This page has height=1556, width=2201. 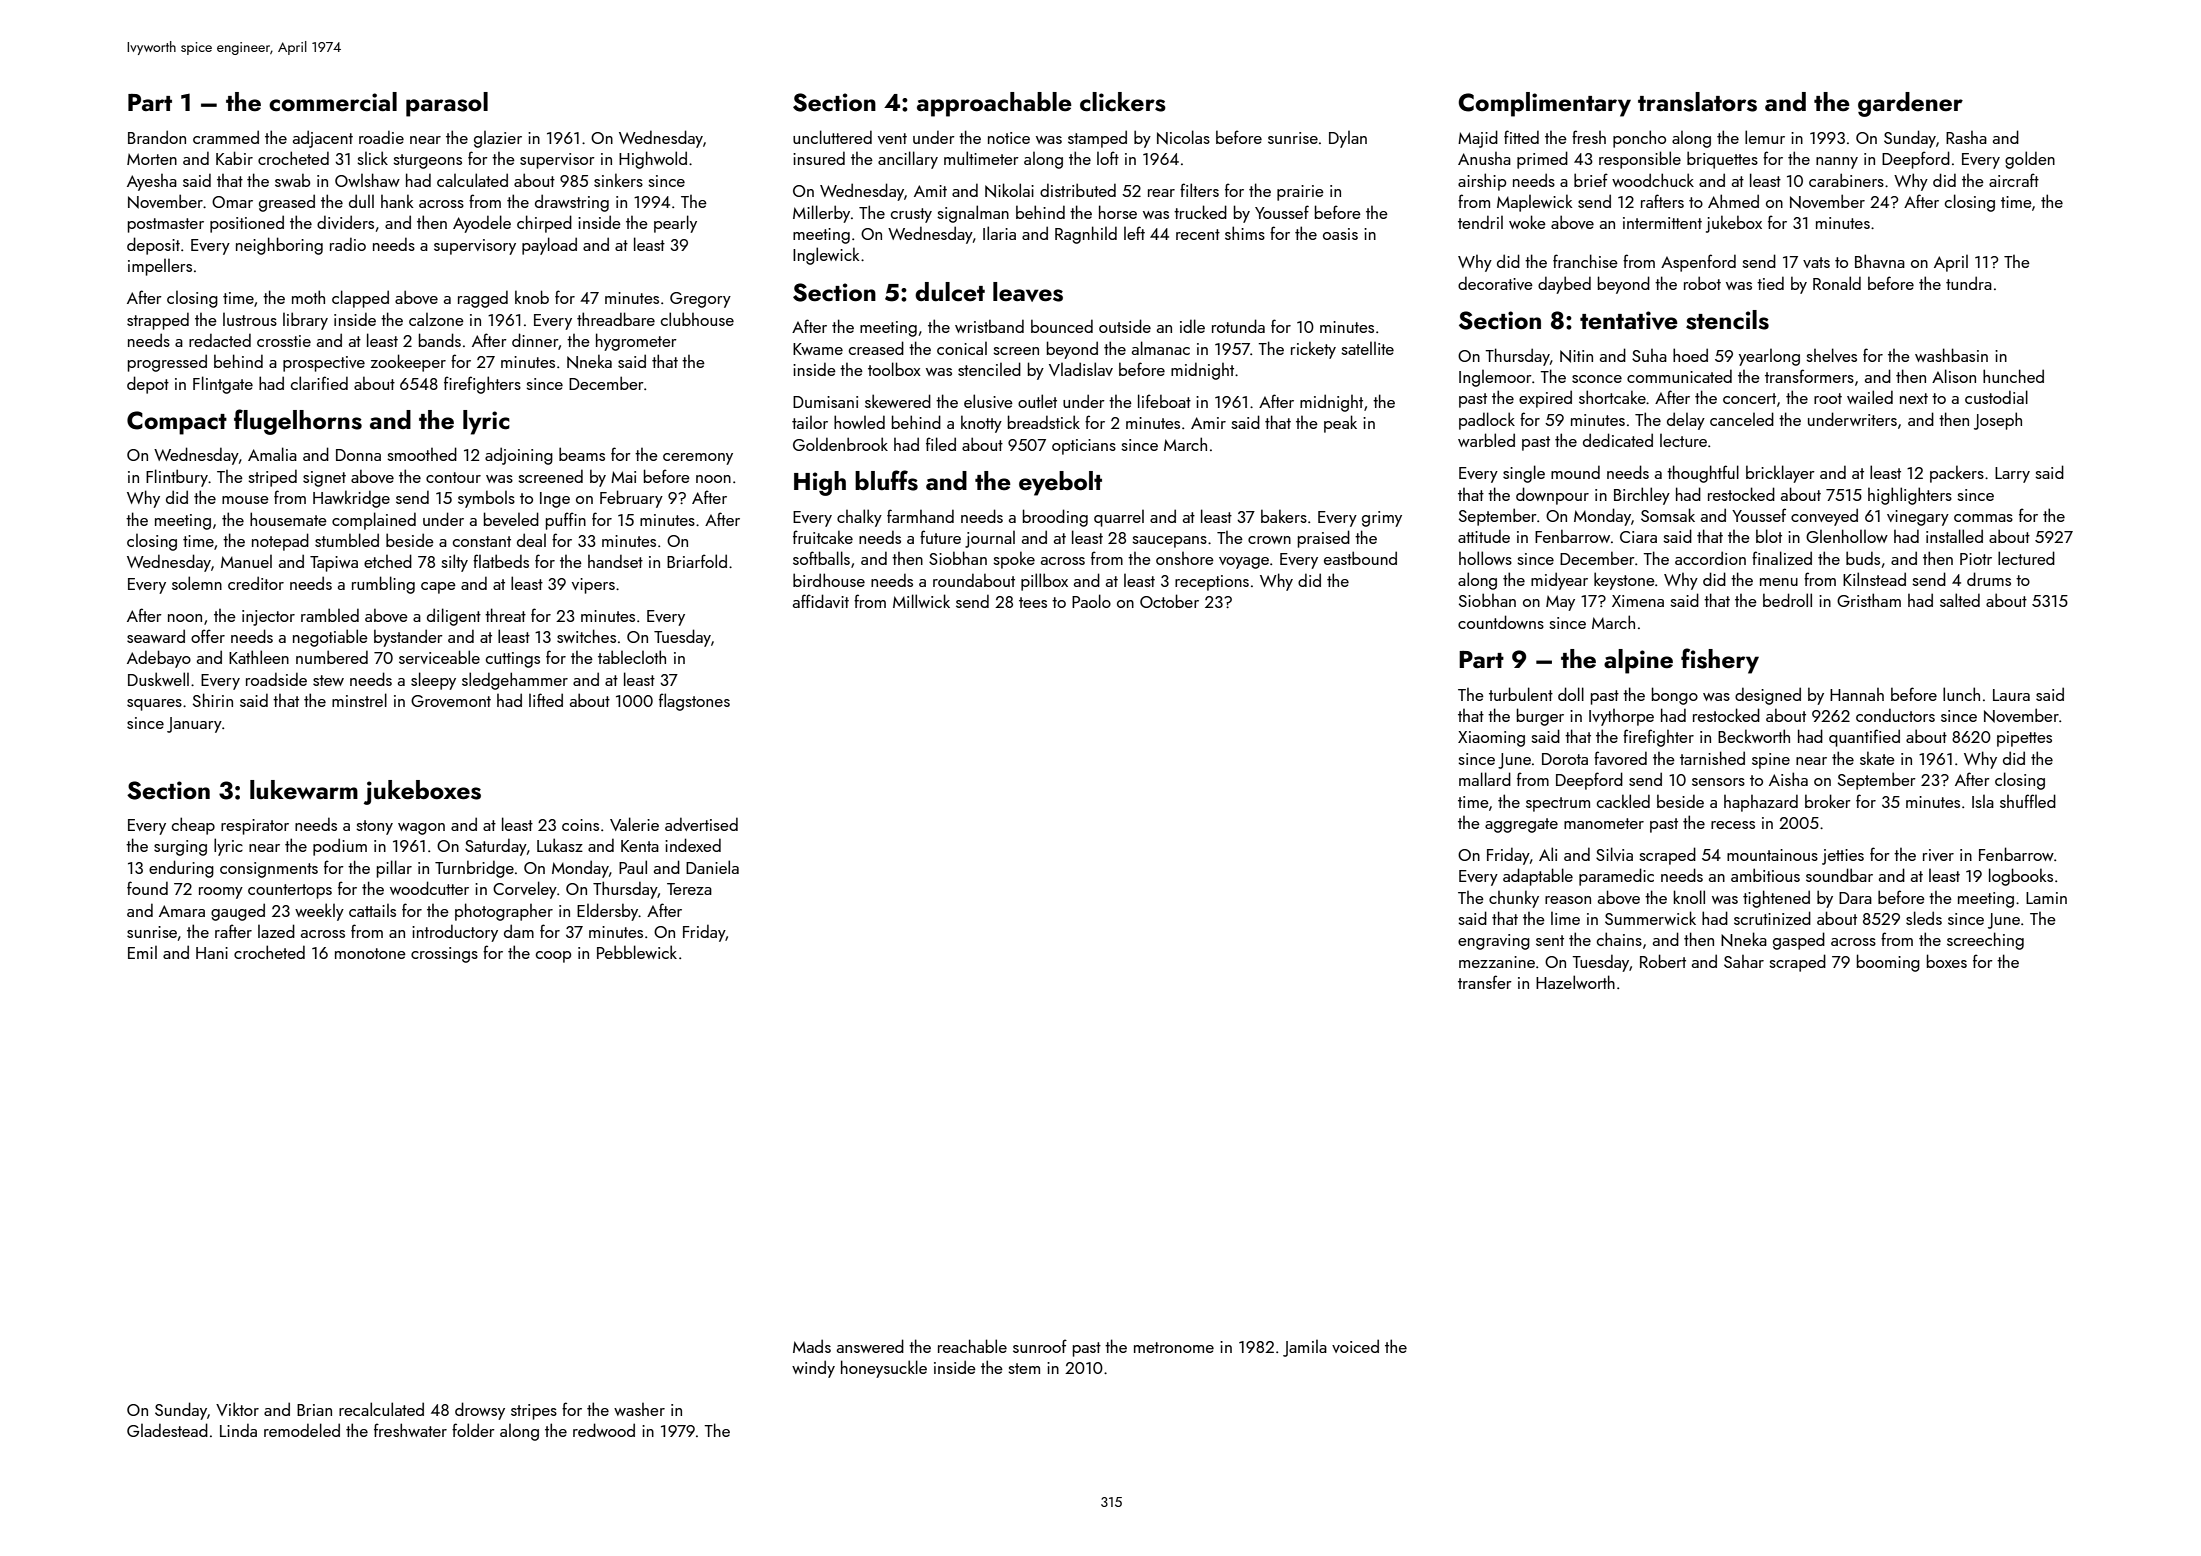 What do you see at coordinates (1951, 355) in the page?
I see `washbasin` at bounding box center [1951, 355].
